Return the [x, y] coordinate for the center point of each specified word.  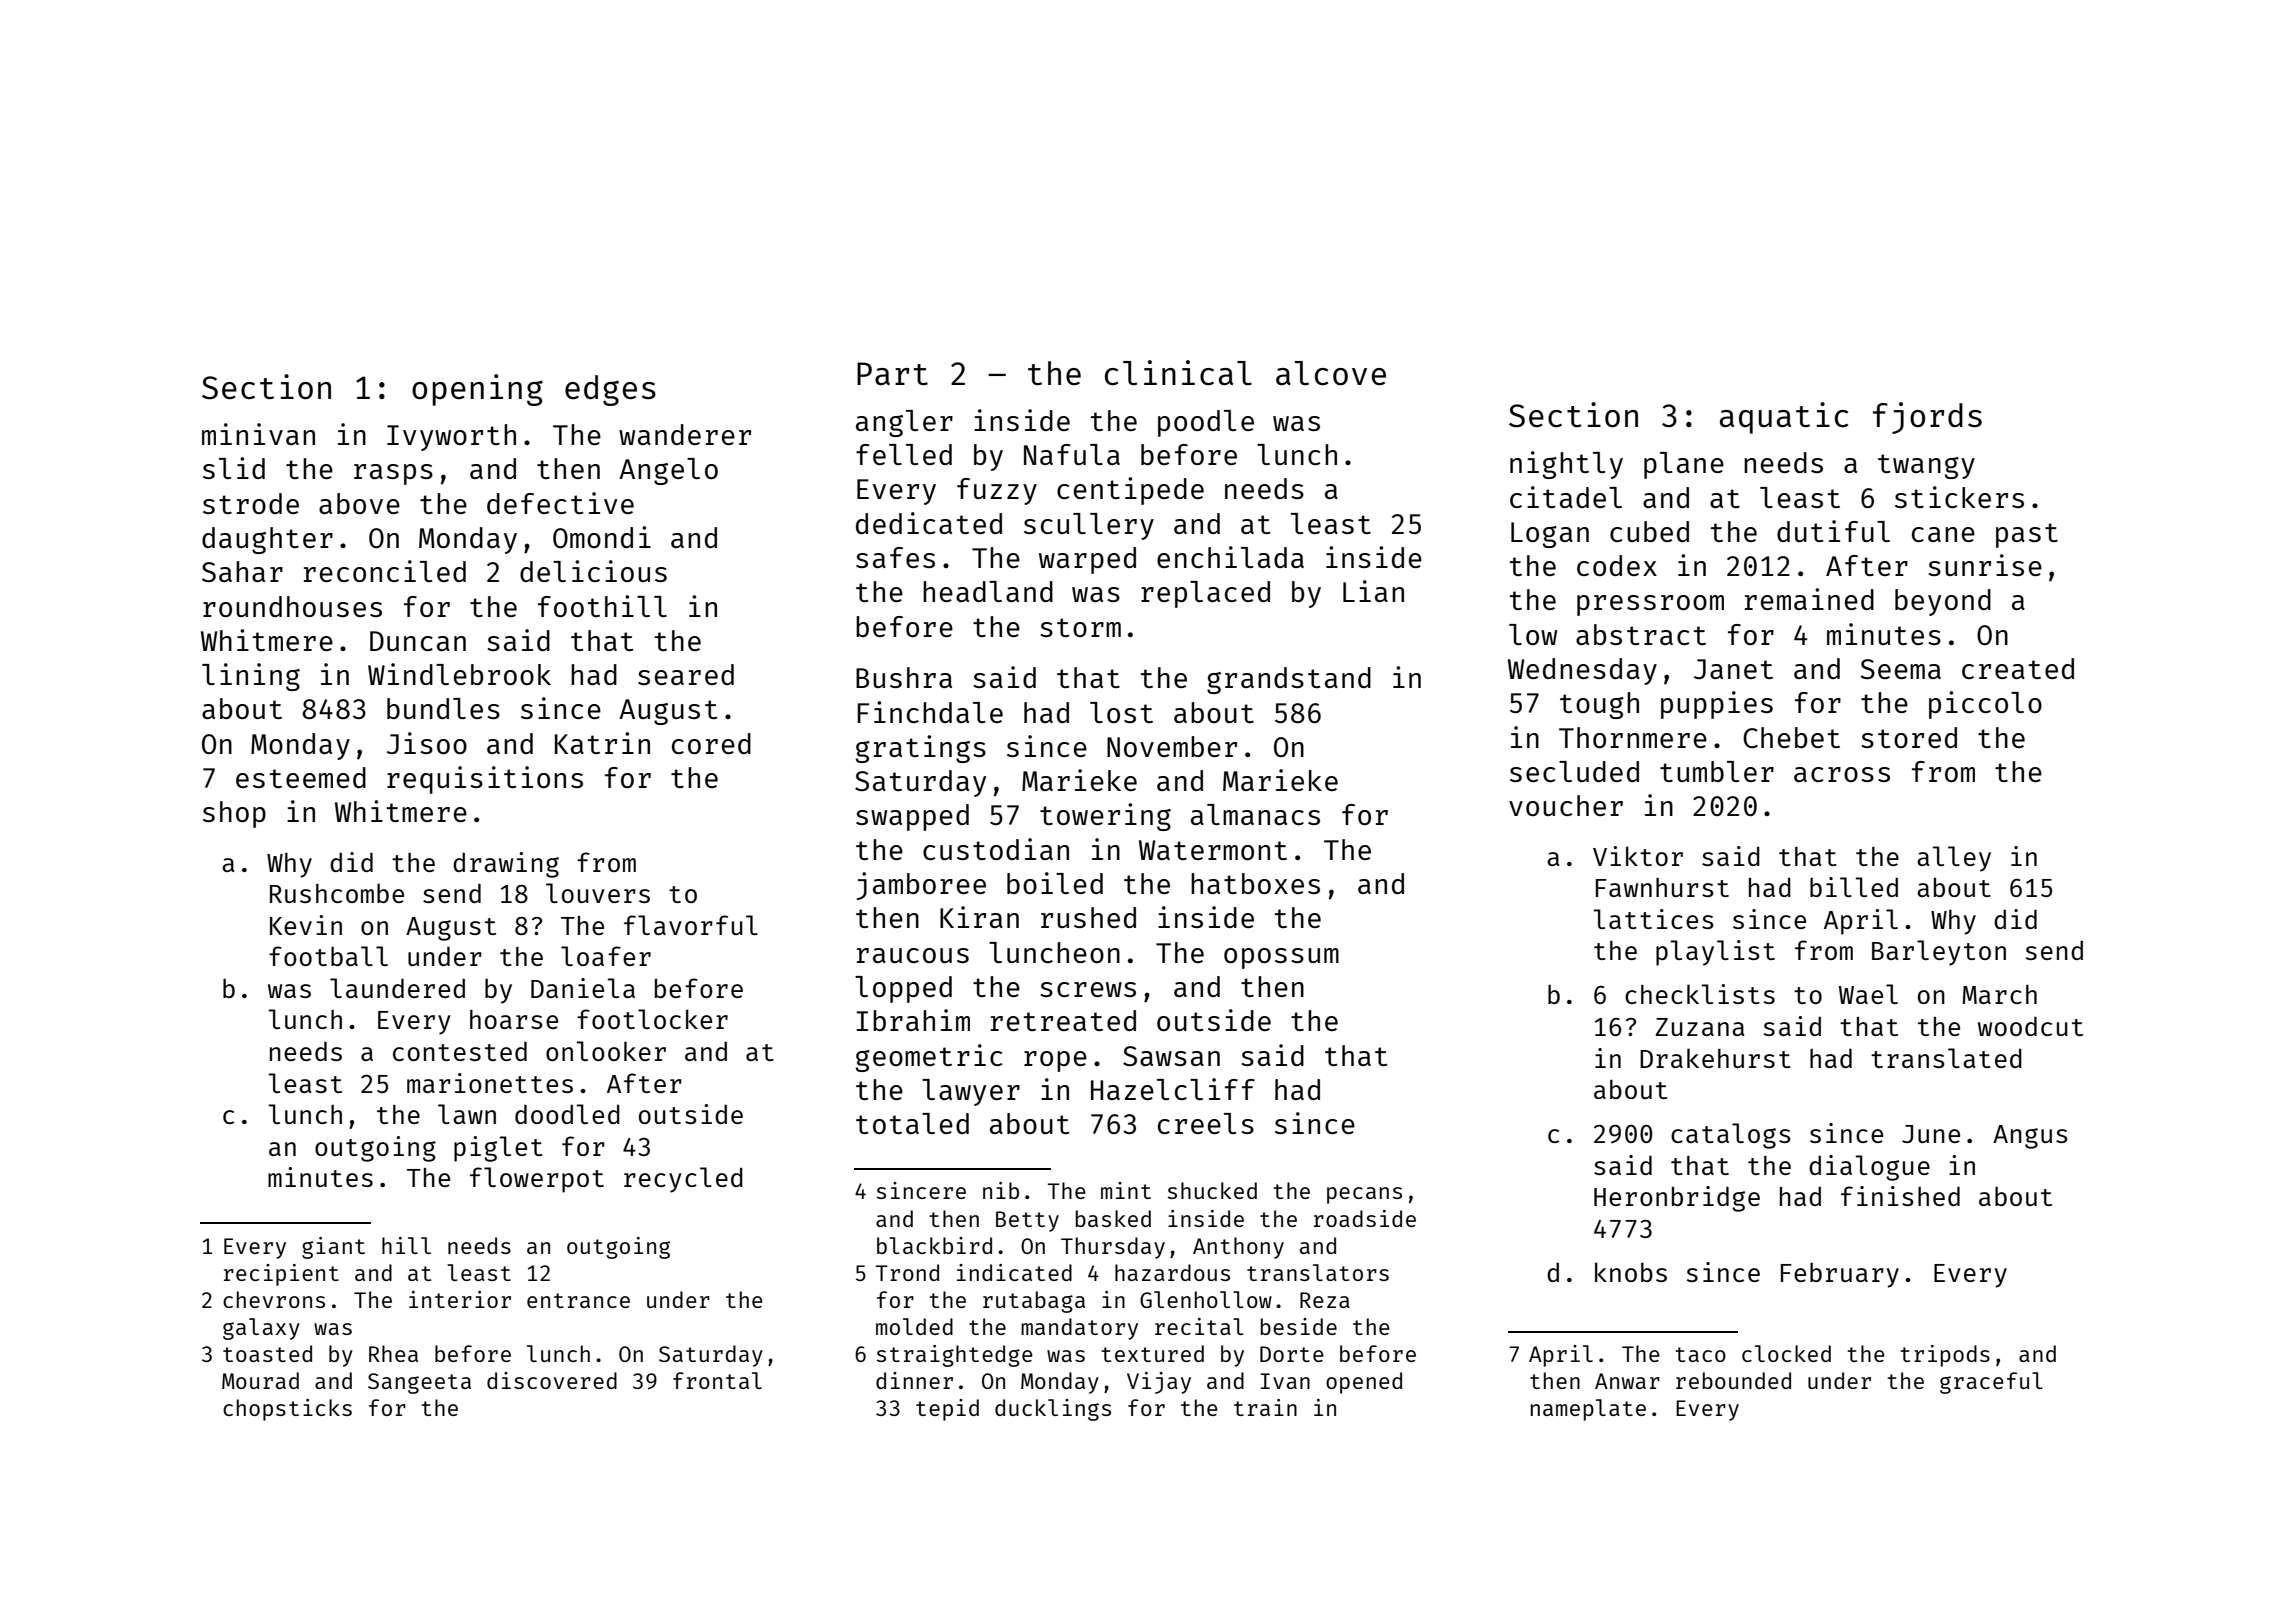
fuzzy [997, 491]
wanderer [685, 434]
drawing [506, 865]
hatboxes [1255, 883]
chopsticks [287, 1410]
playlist [1715, 953]
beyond [1943, 602]
